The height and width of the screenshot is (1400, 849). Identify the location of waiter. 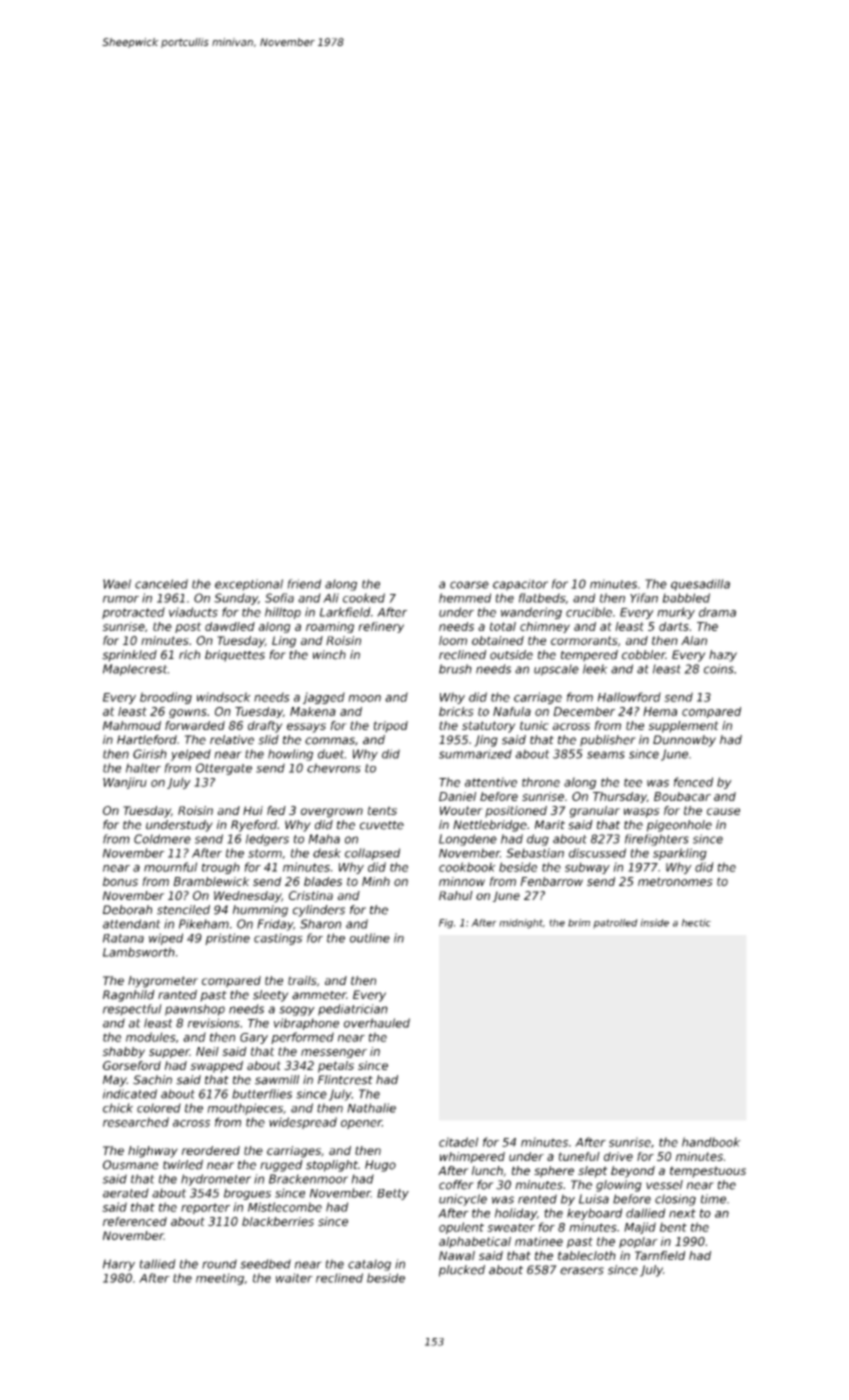
(294, 1278).
